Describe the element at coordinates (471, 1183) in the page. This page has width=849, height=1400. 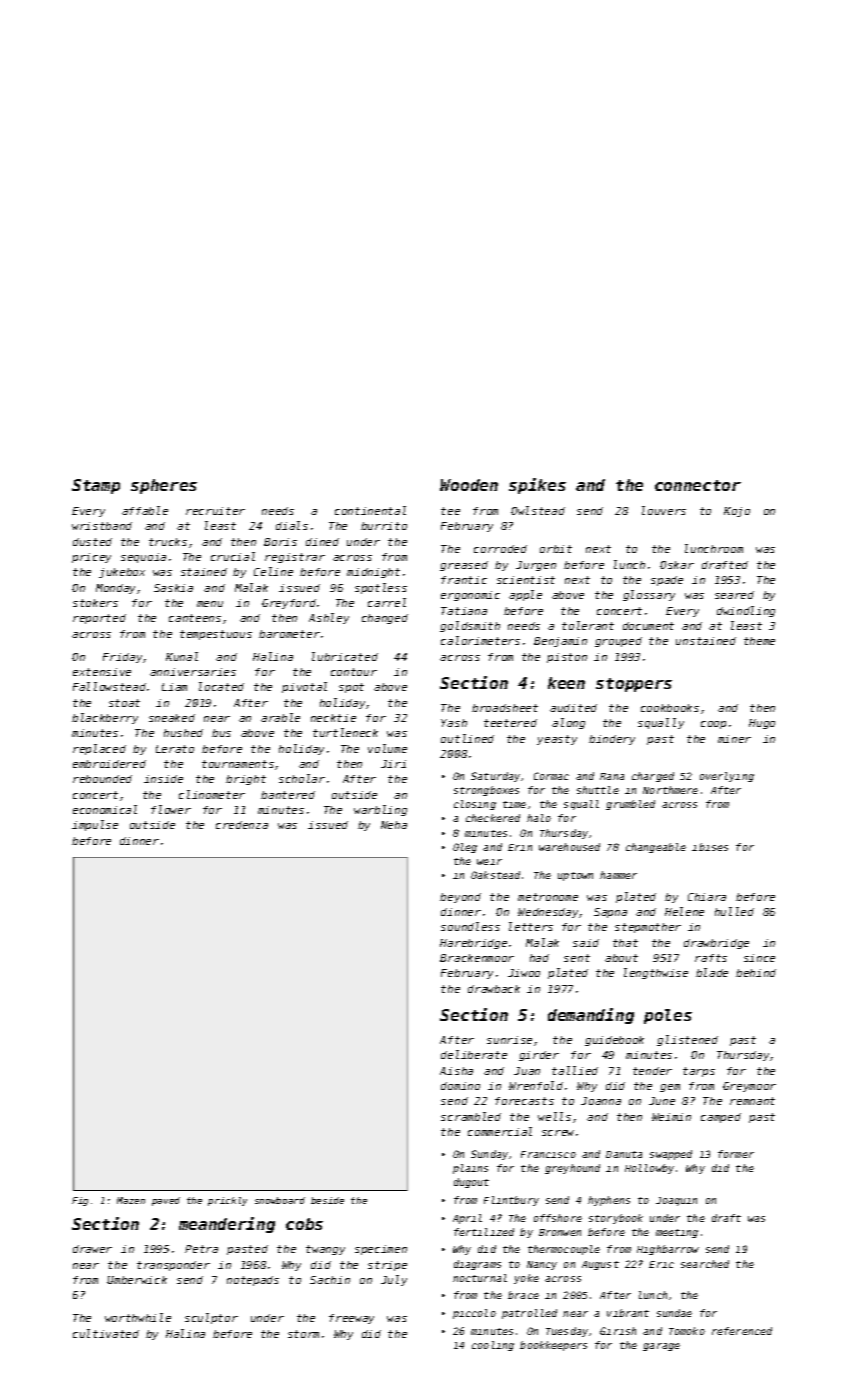
I see `dugout` at that location.
